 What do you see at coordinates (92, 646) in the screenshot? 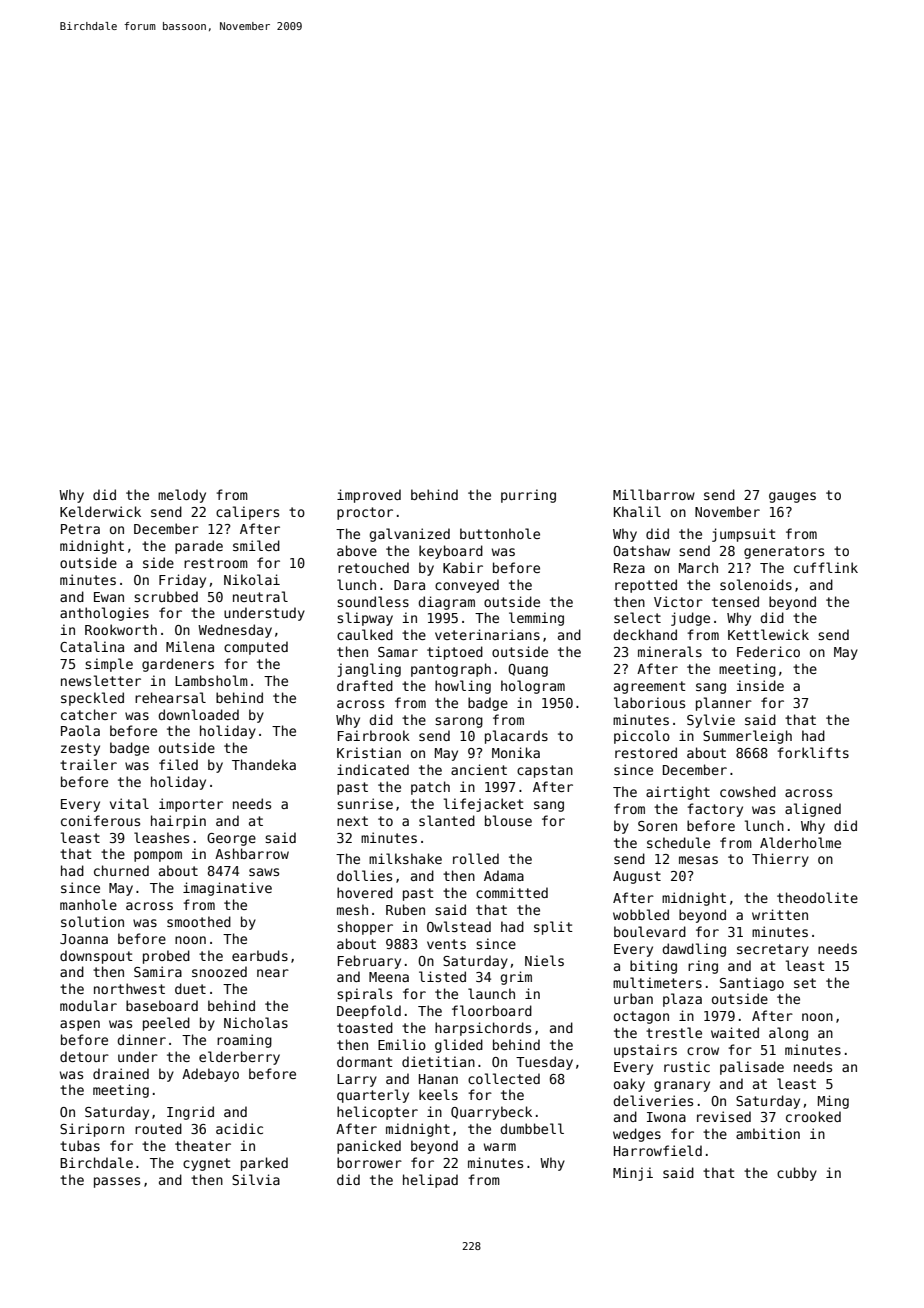
I see `Catalina` at bounding box center [92, 646].
